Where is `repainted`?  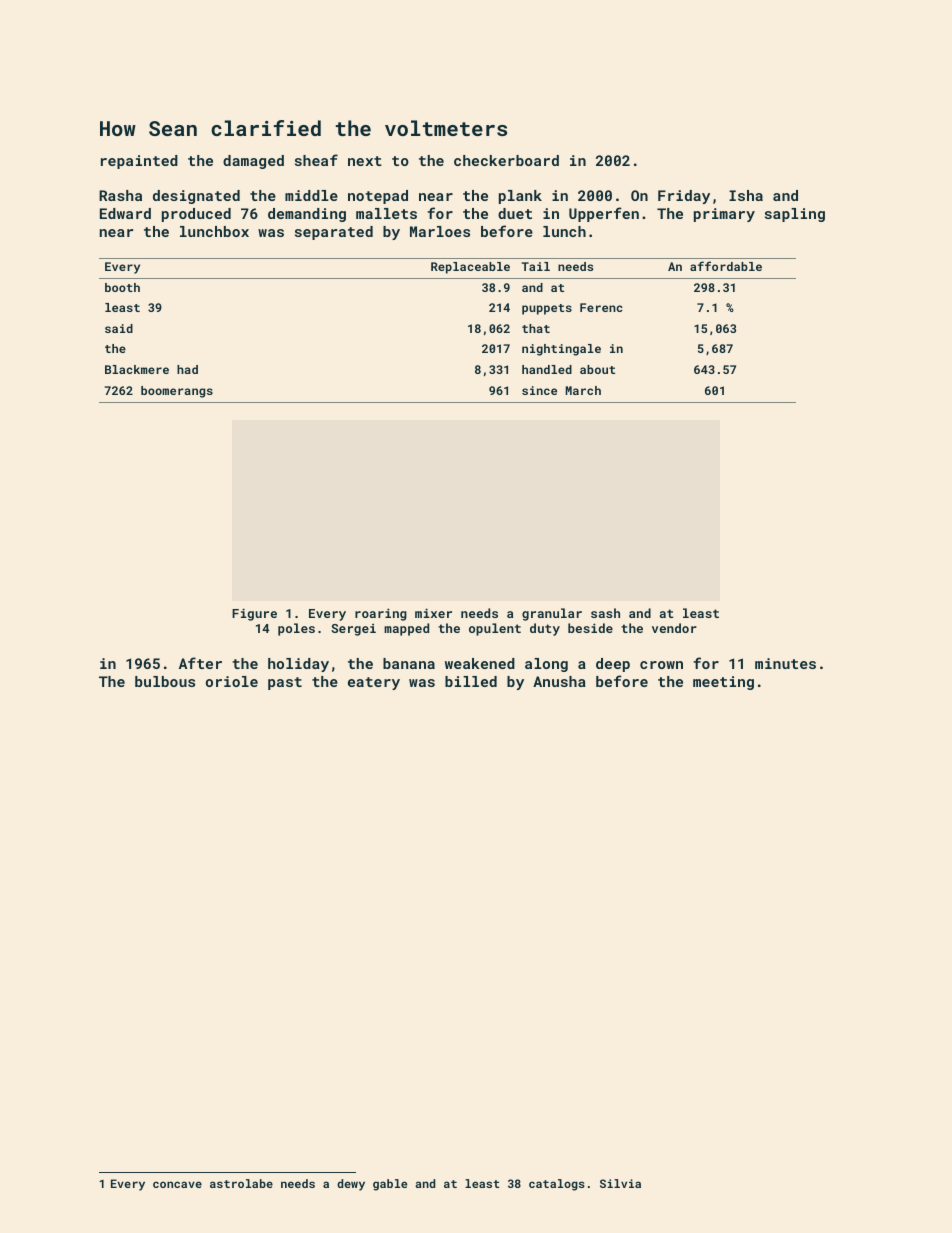 repainted is located at coordinates (139, 162).
